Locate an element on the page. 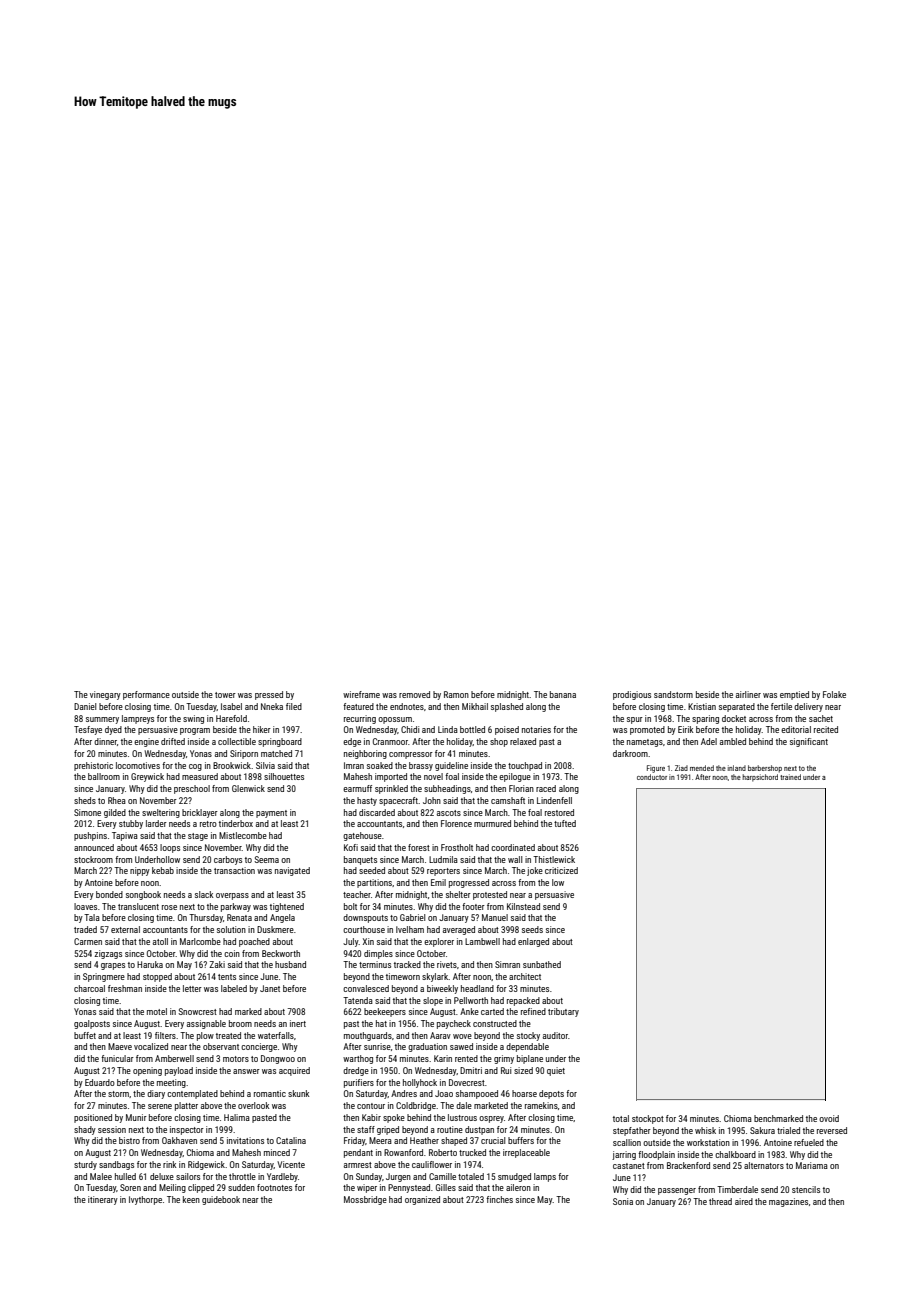 This document has height=1308, width=924. translucent is located at coordinates (138, 906).
